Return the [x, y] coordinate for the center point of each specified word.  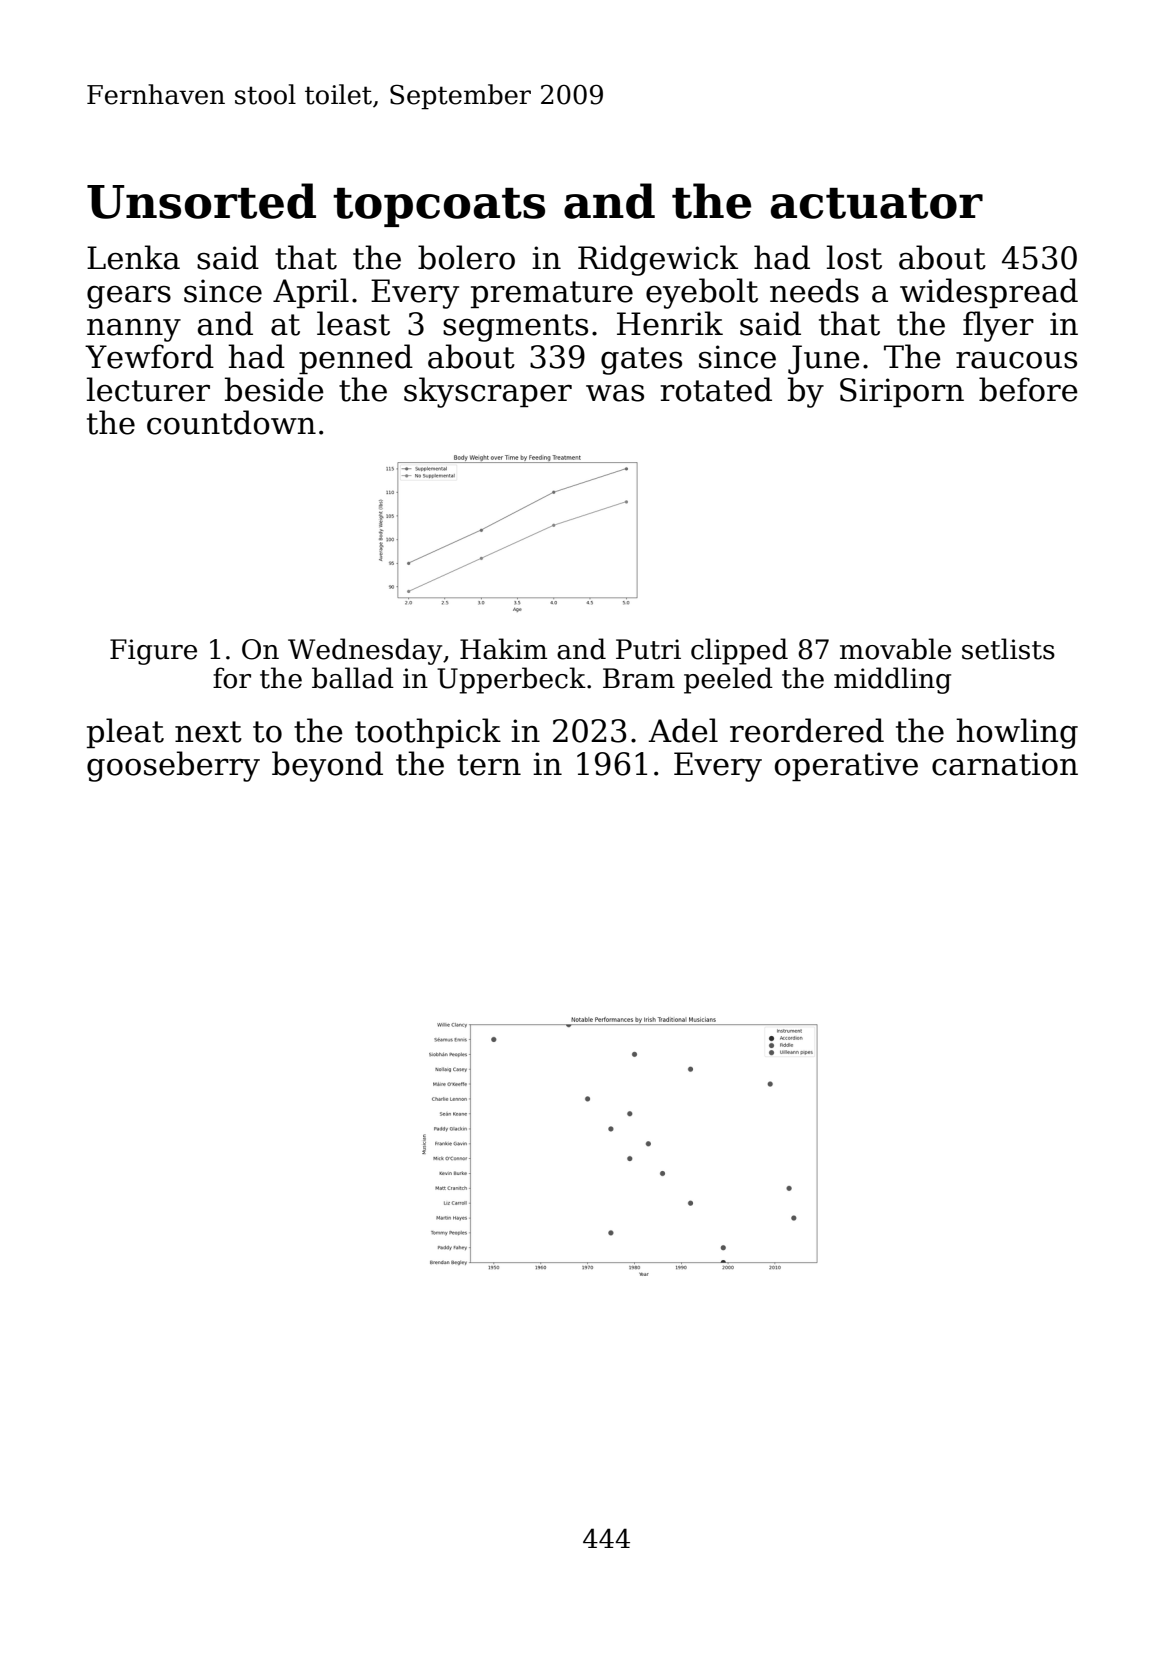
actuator [877, 203]
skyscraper [488, 392]
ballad [353, 678]
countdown [231, 422]
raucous [1016, 360]
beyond [327, 766]
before [1028, 389]
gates [641, 361]
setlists [1008, 649]
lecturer [148, 389]
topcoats [439, 207]
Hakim [503, 649]
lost [854, 257]
